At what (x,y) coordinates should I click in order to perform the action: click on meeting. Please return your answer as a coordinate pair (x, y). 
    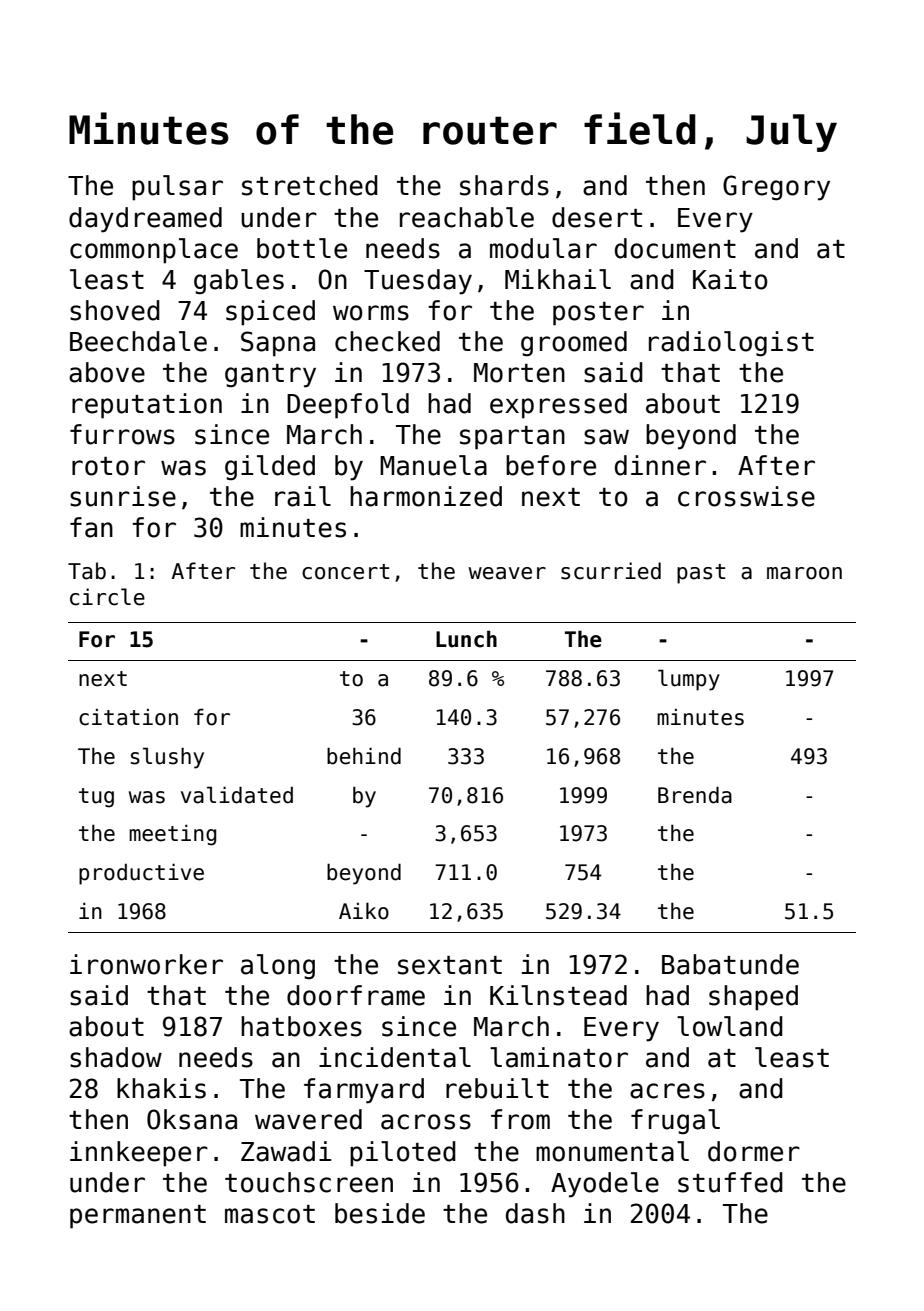
    Looking at the image, I should click on (172, 835).
